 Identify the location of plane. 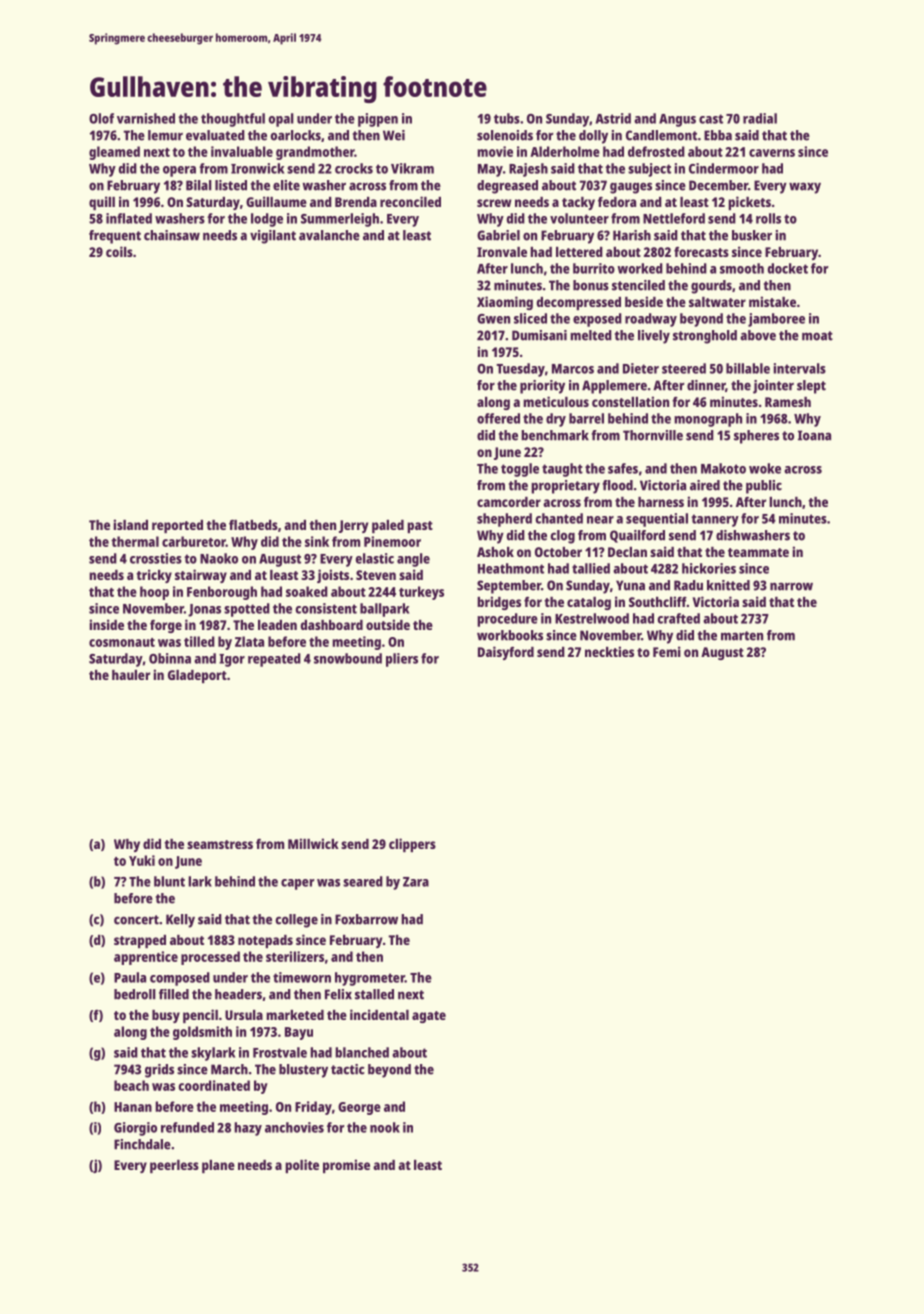
(218, 1166).
